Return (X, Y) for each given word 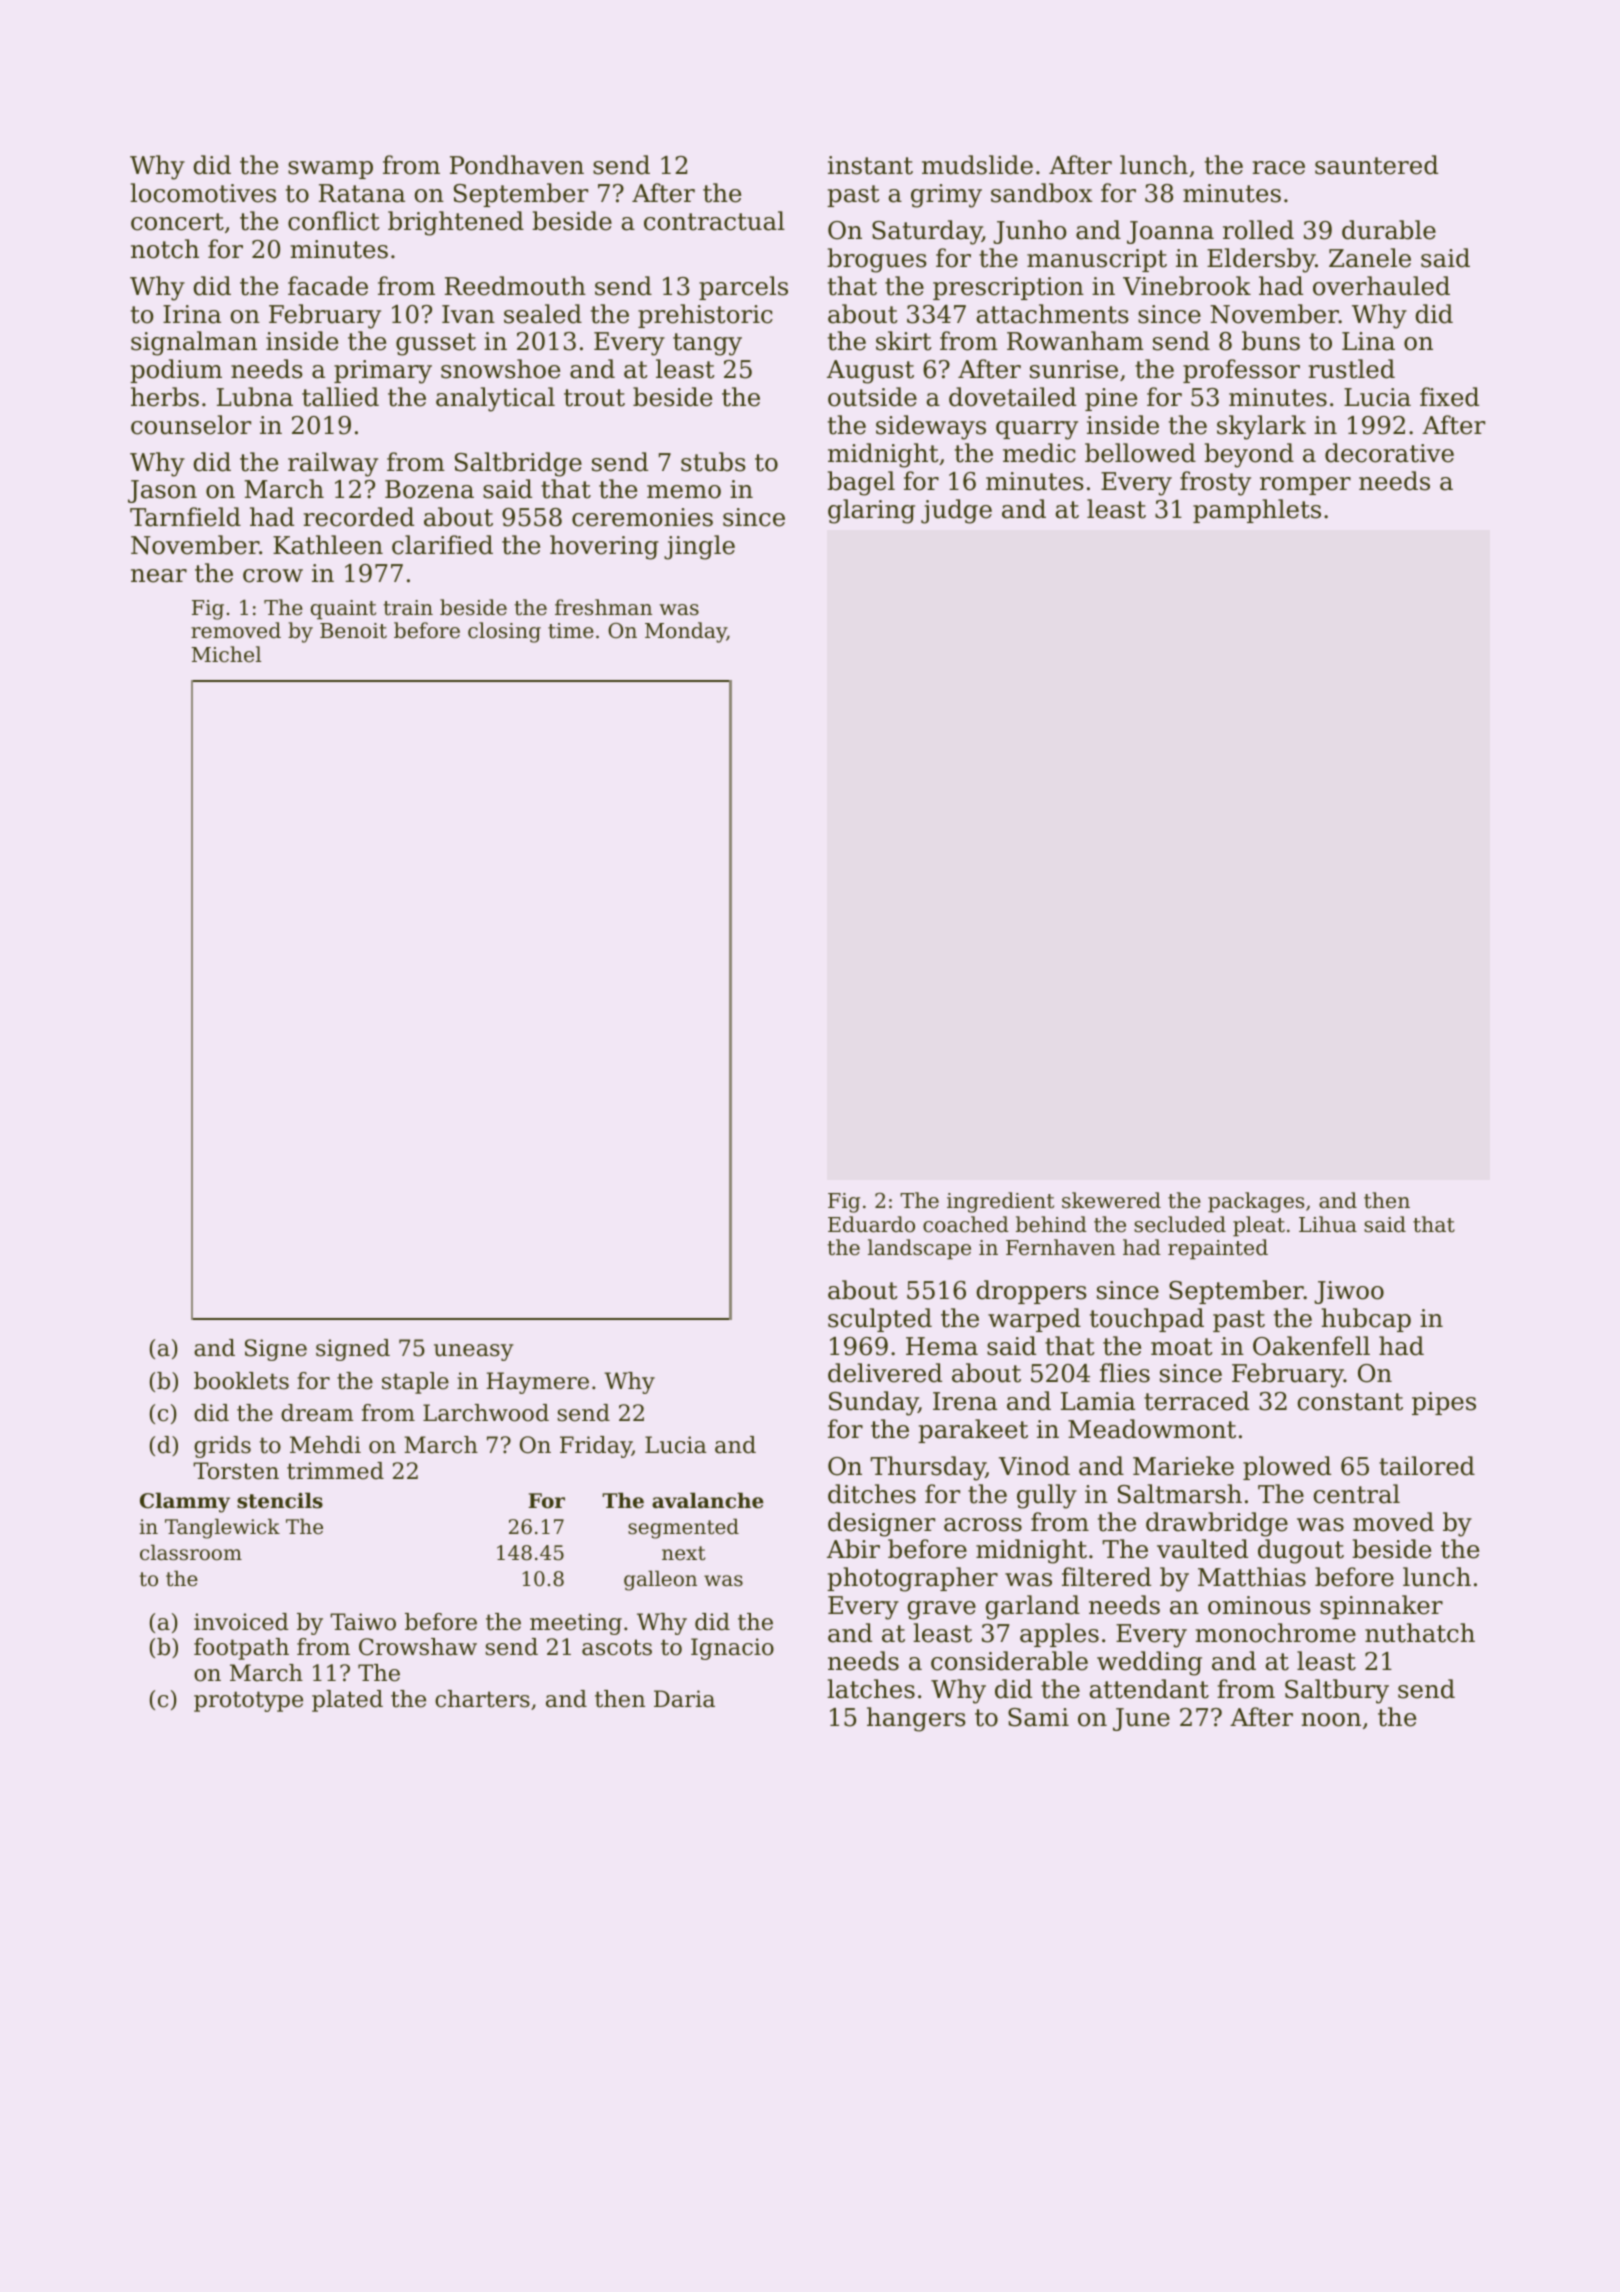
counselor (191, 425)
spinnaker (1381, 1607)
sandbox (1042, 193)
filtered (1106, 1577)
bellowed (1140, 453)
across (983, 1525)
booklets (241, 1381)
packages (1256, 1202)
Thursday (928, 1468)
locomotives (203, 193)
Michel (226, 654)
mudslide (977, 165)
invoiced (241, 1622)
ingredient (1000, 1202)
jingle (699, 547)
